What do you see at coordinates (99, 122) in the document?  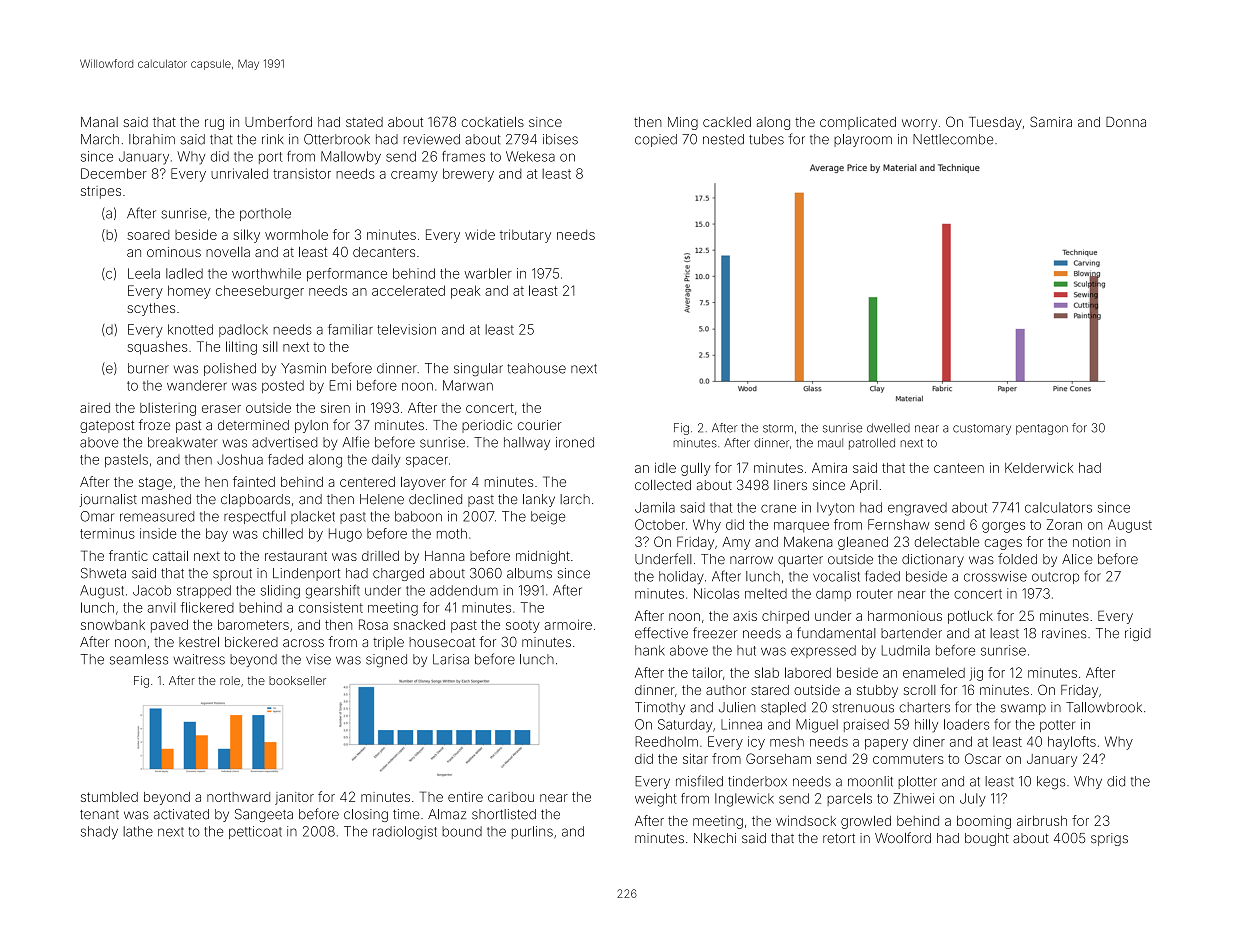 I see `Manal` at bounding box center [99, 122].
